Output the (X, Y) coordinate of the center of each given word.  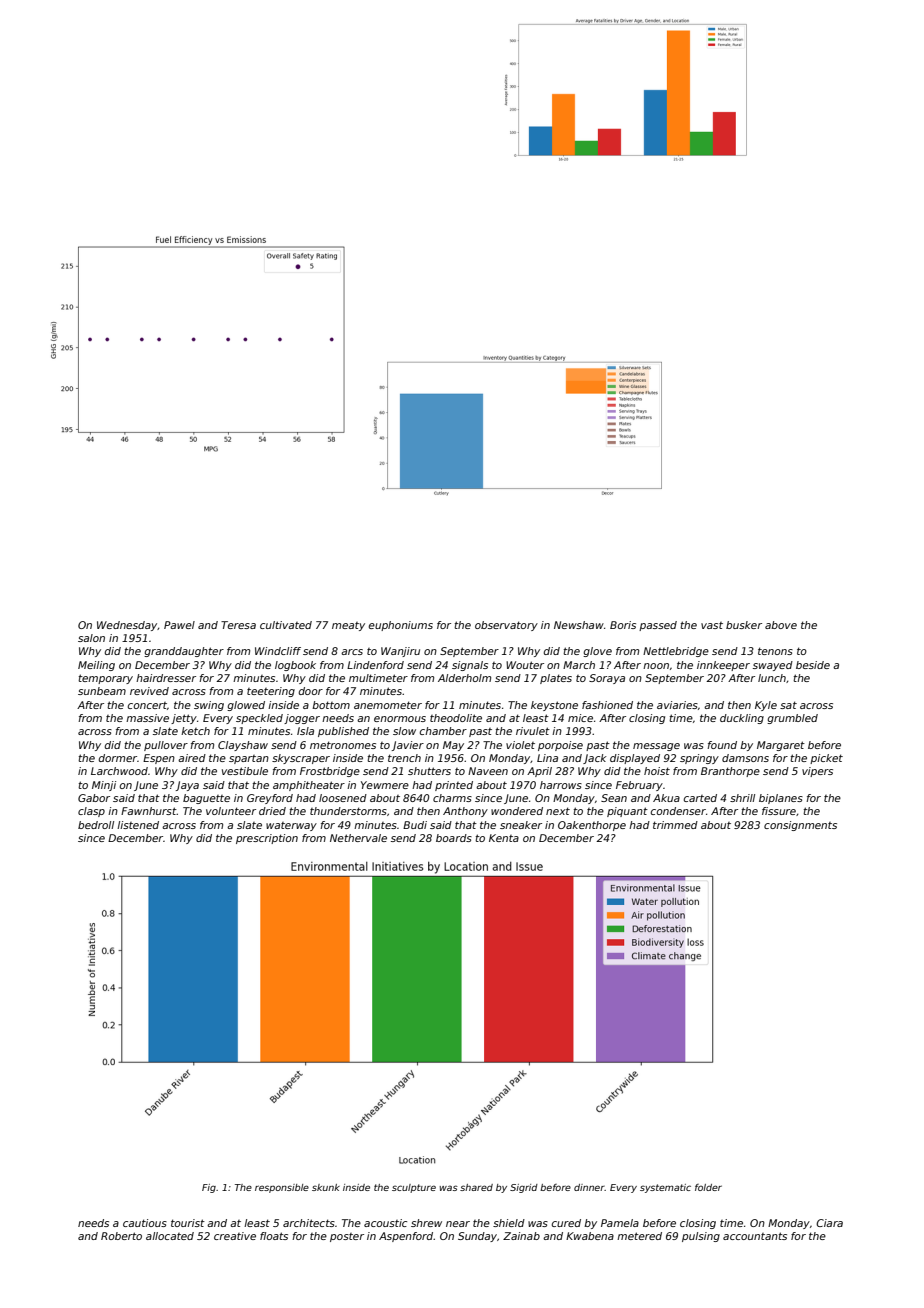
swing (209, 706)
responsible (282, 1188)
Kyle (766, 706)
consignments (800, 826)
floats (274, 1236)
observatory (506, 626)
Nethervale (358, 838)
